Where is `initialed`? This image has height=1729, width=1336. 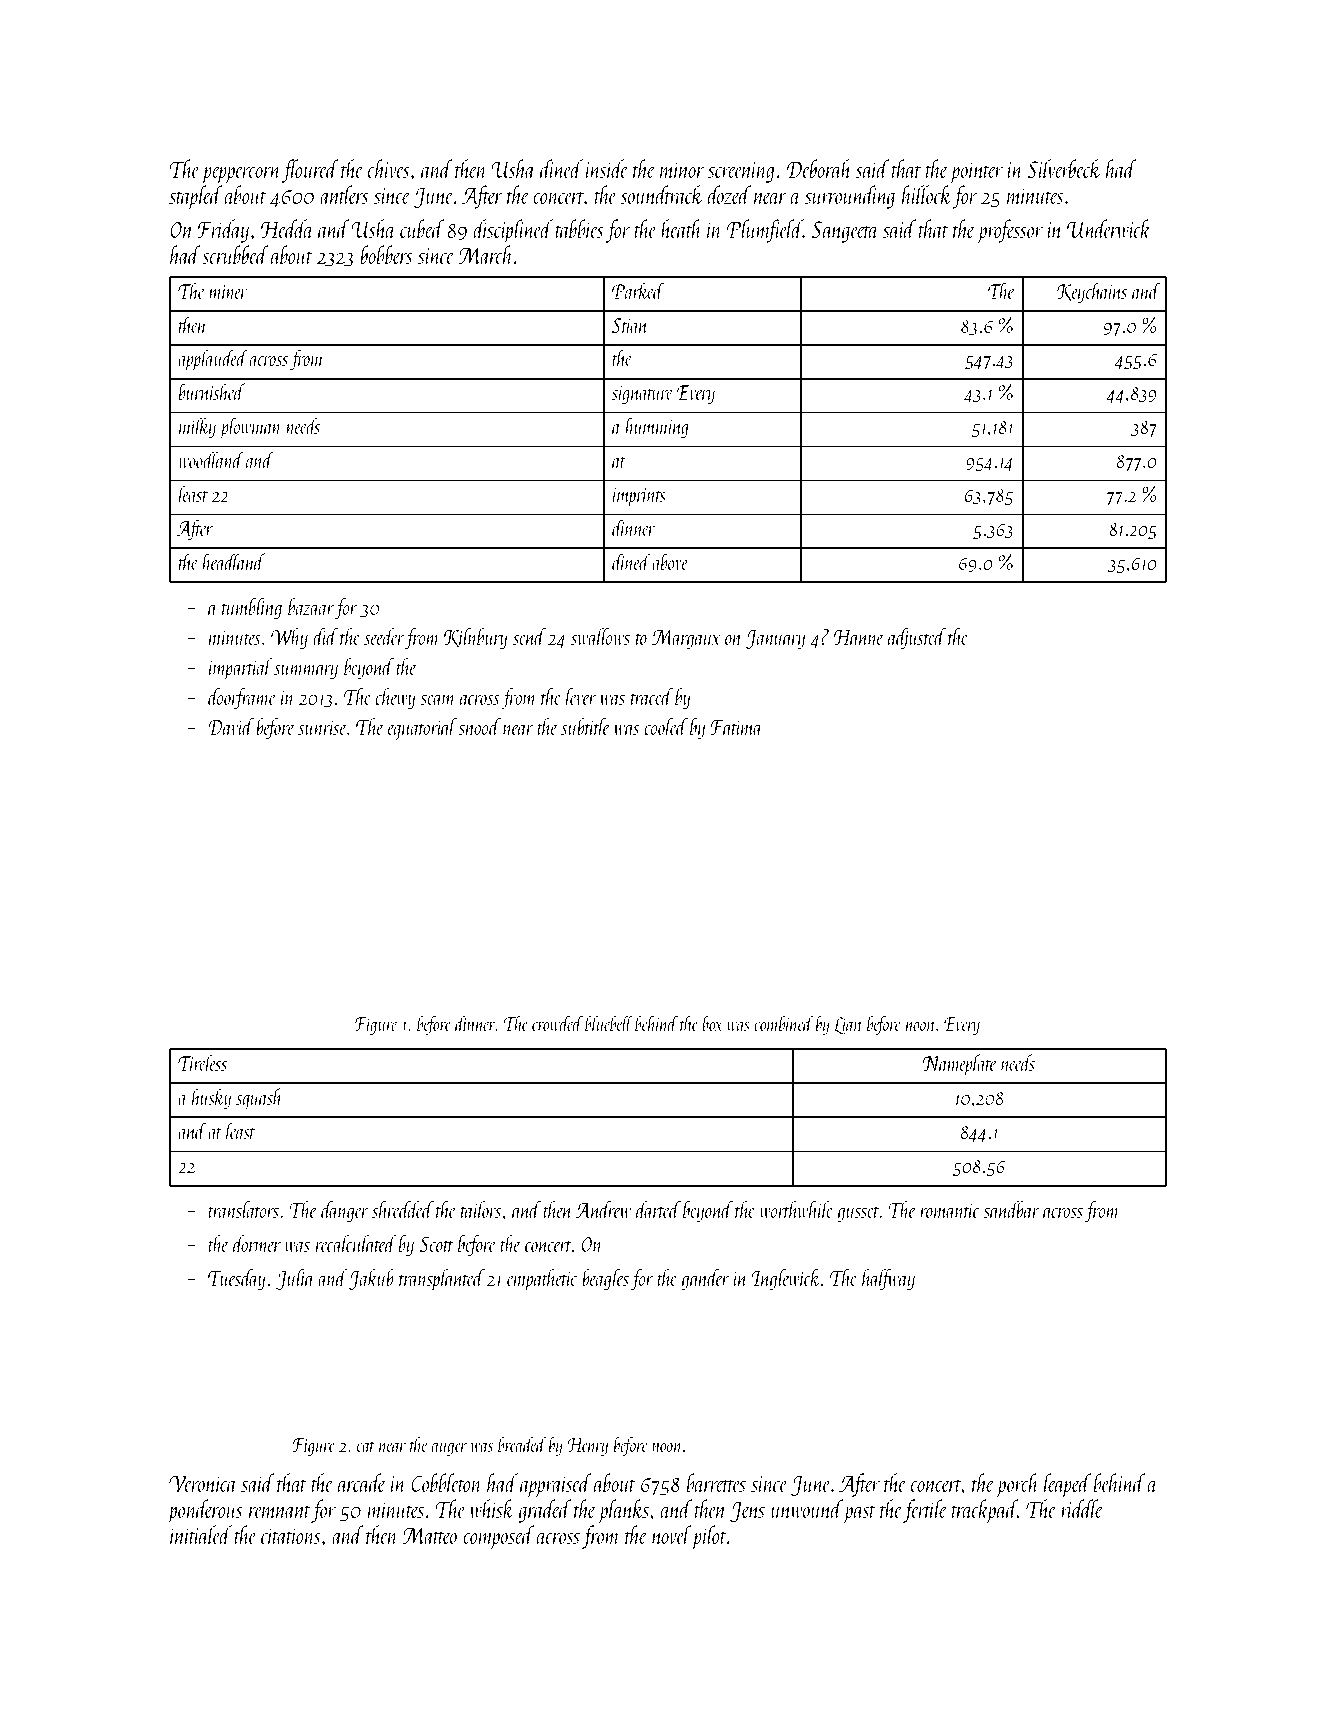 initialed is located at coordinates (201, 1534).
